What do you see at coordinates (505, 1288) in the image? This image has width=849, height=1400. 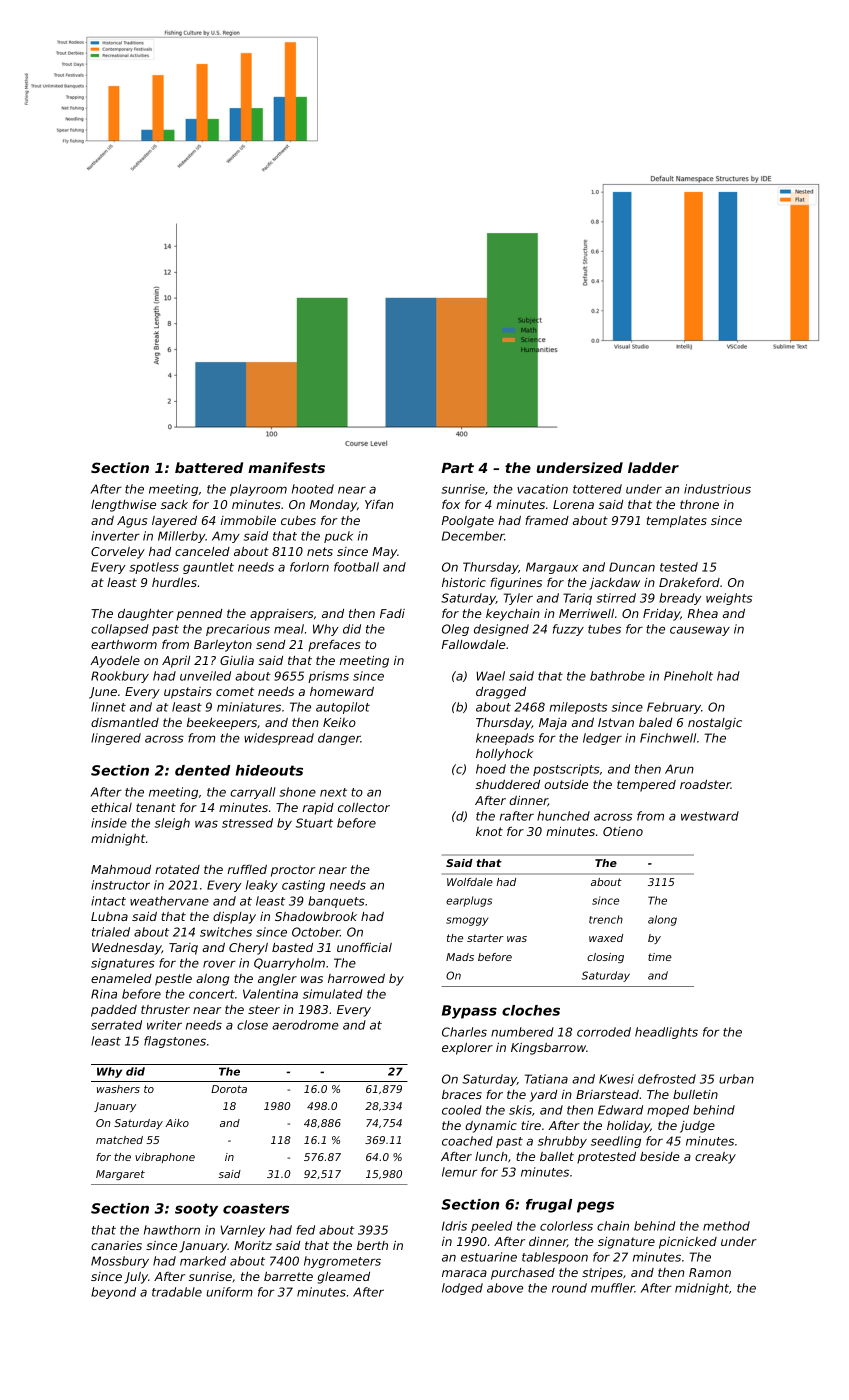 I see `above` at bounding box center [505, 1288].
